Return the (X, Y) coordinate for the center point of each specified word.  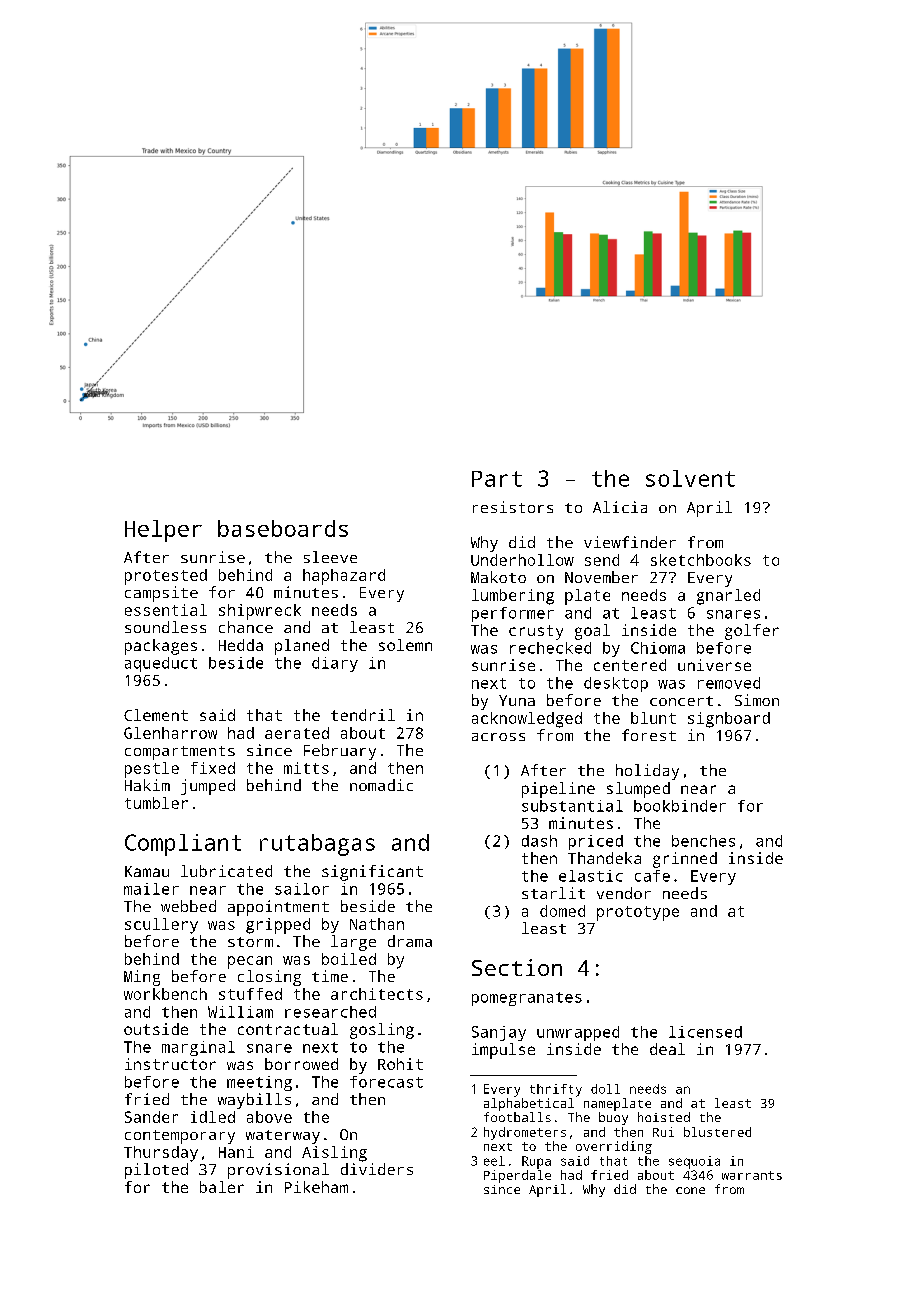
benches (703, 841)
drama (410, 941)
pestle (152, 770)
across (498, 737)
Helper (163, 531)
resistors (513, 507)
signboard (729, 720)
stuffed (250, 994)
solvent (690, 478)
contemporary (180, 1137)
